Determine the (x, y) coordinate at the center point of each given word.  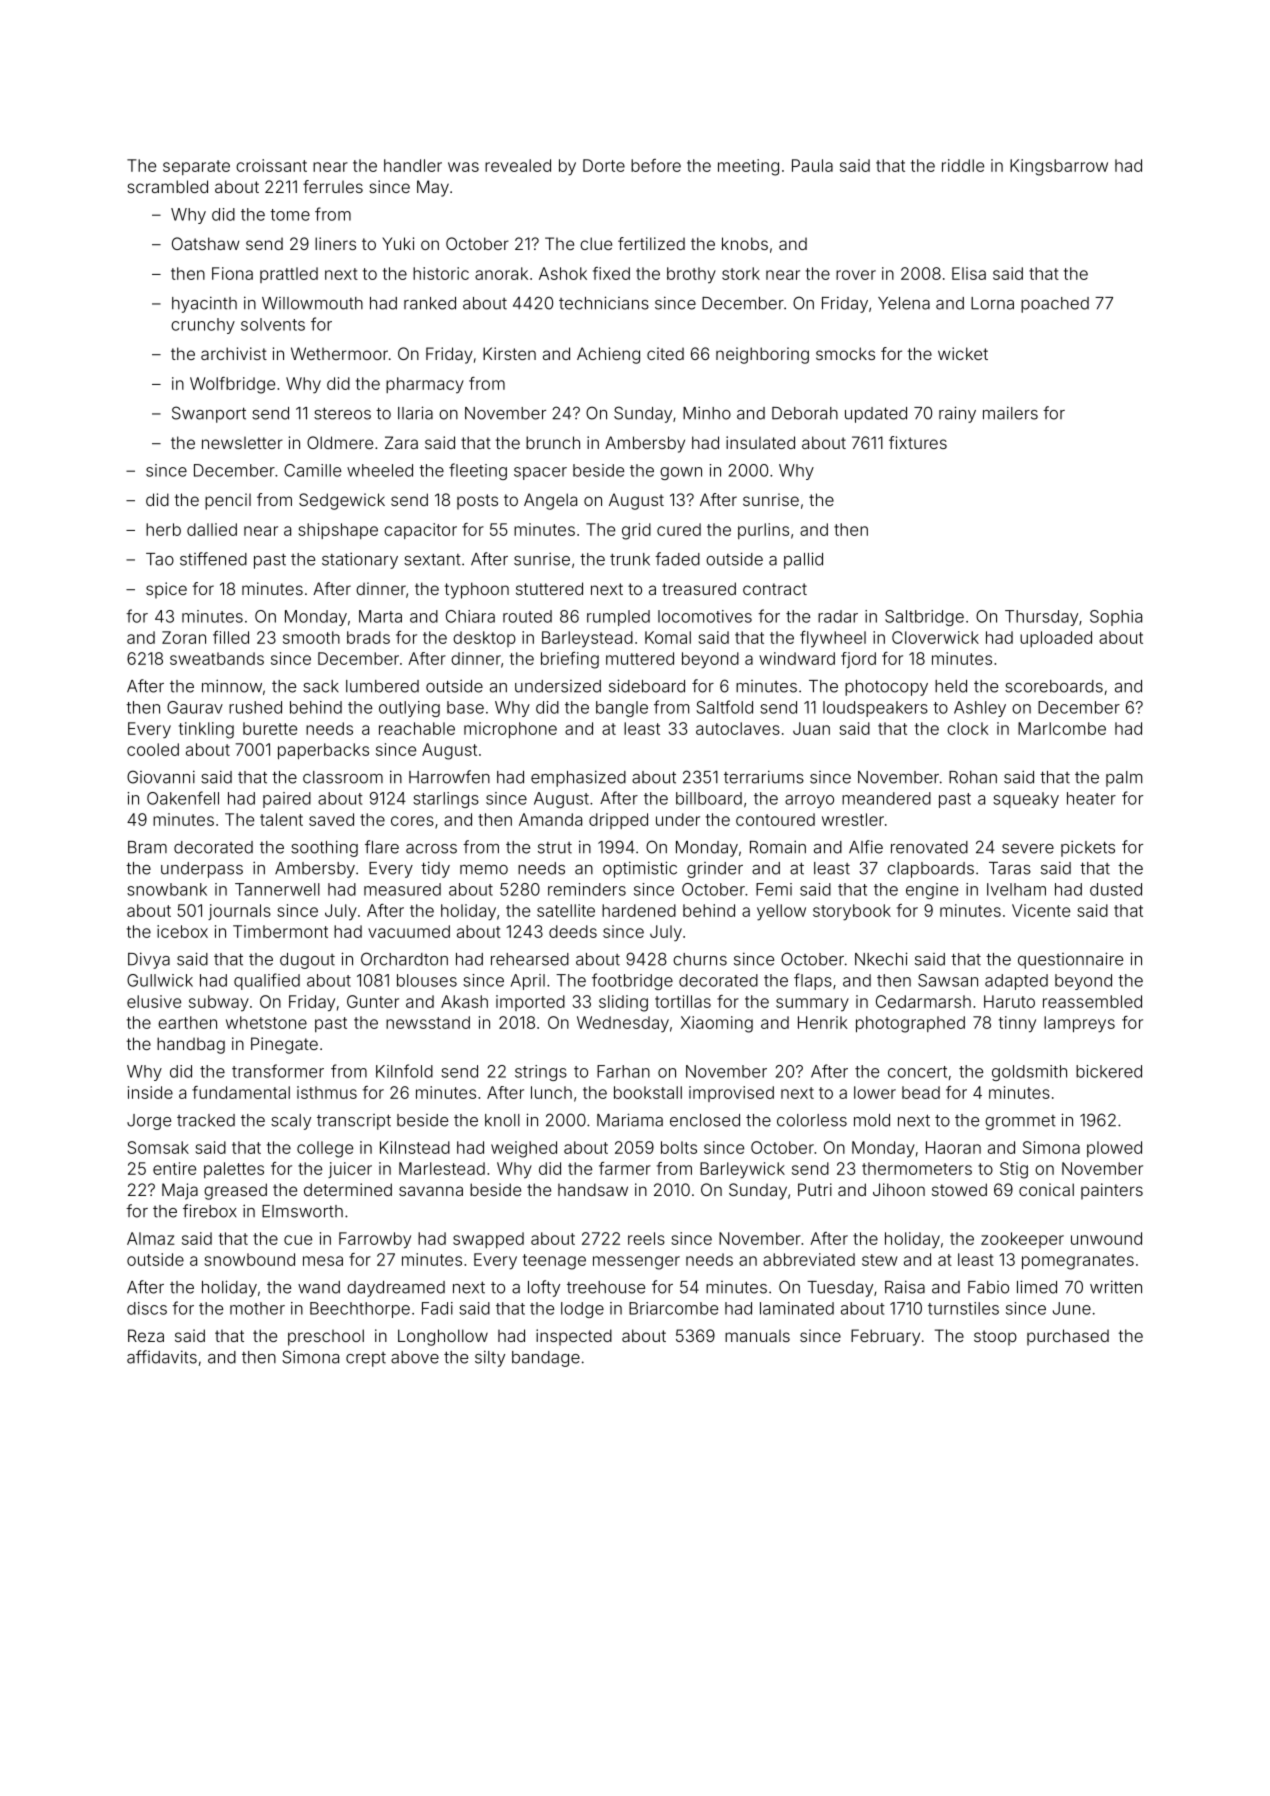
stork (741, 273)
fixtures (918, 442)
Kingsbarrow (1059, 167)
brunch (553, 442)
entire (174, 1168)
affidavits (162, 1357)
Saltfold (725, 707)
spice (166, 590)
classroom (343, 777)
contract (775, 589)
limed (1037, 1287)
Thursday (1041, 618)
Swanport (209, 414)
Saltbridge (924, 618)
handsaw (593, 1189)
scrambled (167, 186)
